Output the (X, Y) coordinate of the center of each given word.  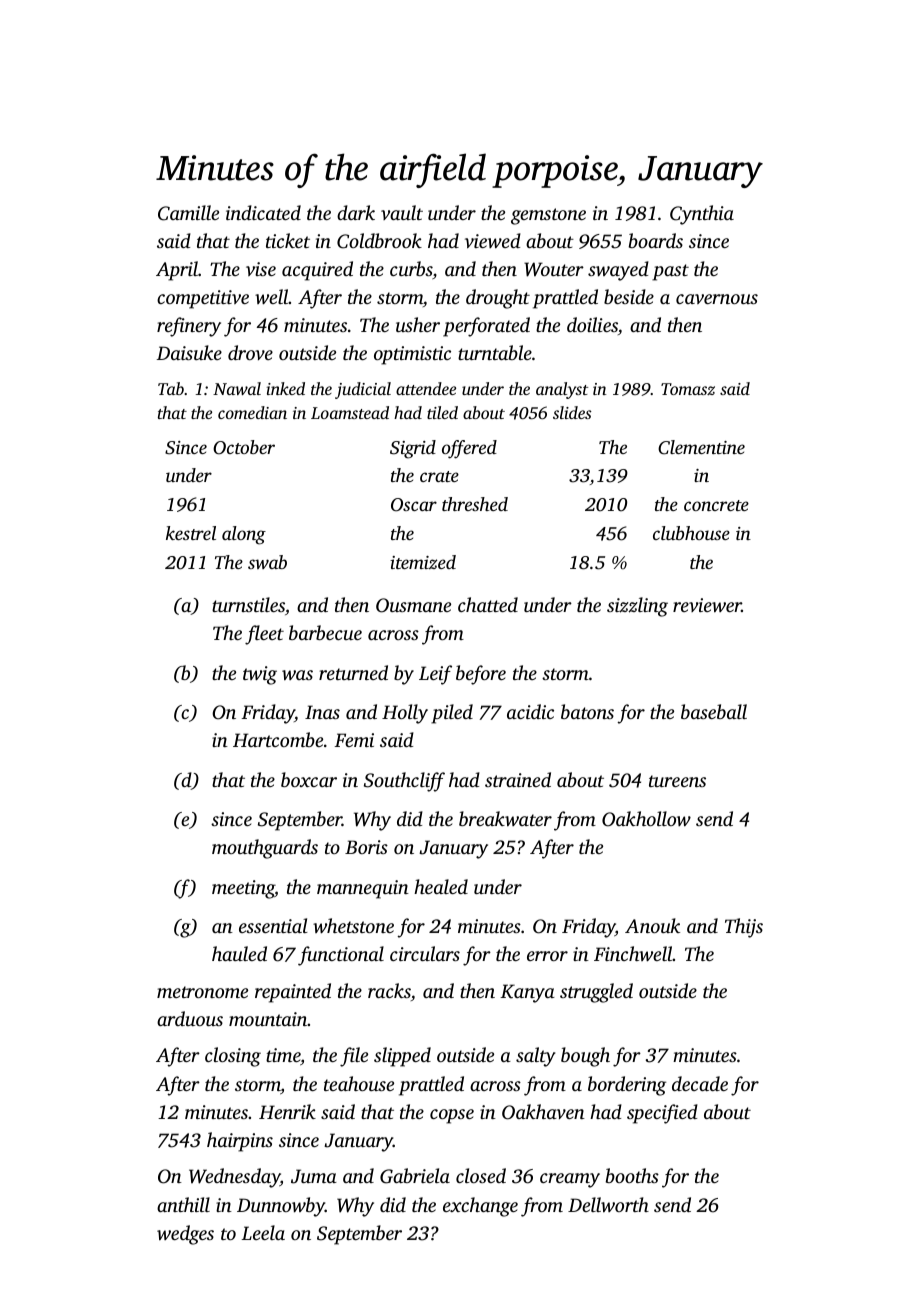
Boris (366, 847)
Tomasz (688, 389)
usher (418, 324)
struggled (596, 993)
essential (273, 925)
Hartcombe (278, 739)
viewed (493, 241)
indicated (263, 212)
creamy (570, 1180)
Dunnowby (281, 1207)
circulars (425, 953)
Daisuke (189, 352)
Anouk (652, 925)
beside (629, 296)
